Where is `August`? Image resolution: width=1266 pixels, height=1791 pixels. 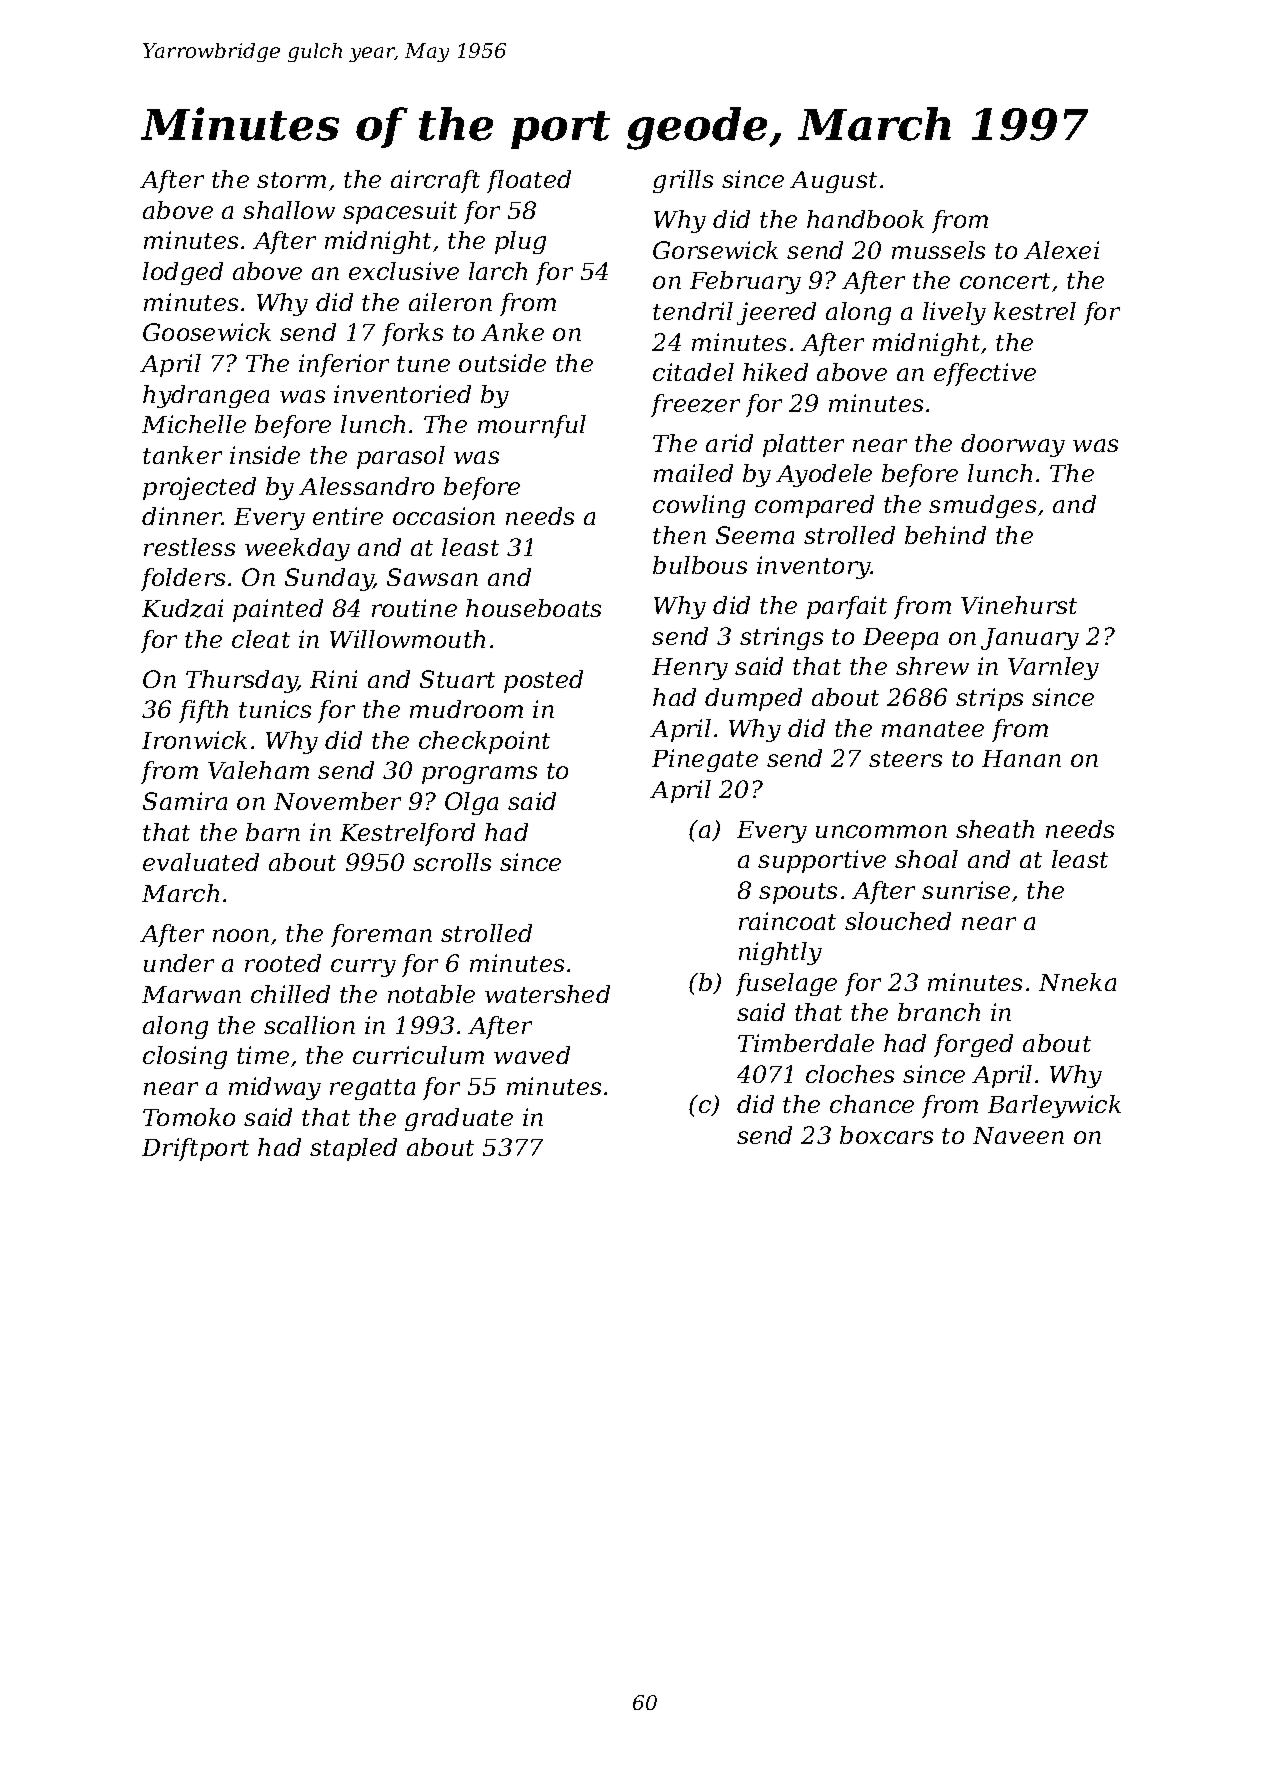
August is located at coordinates (833, 182).
